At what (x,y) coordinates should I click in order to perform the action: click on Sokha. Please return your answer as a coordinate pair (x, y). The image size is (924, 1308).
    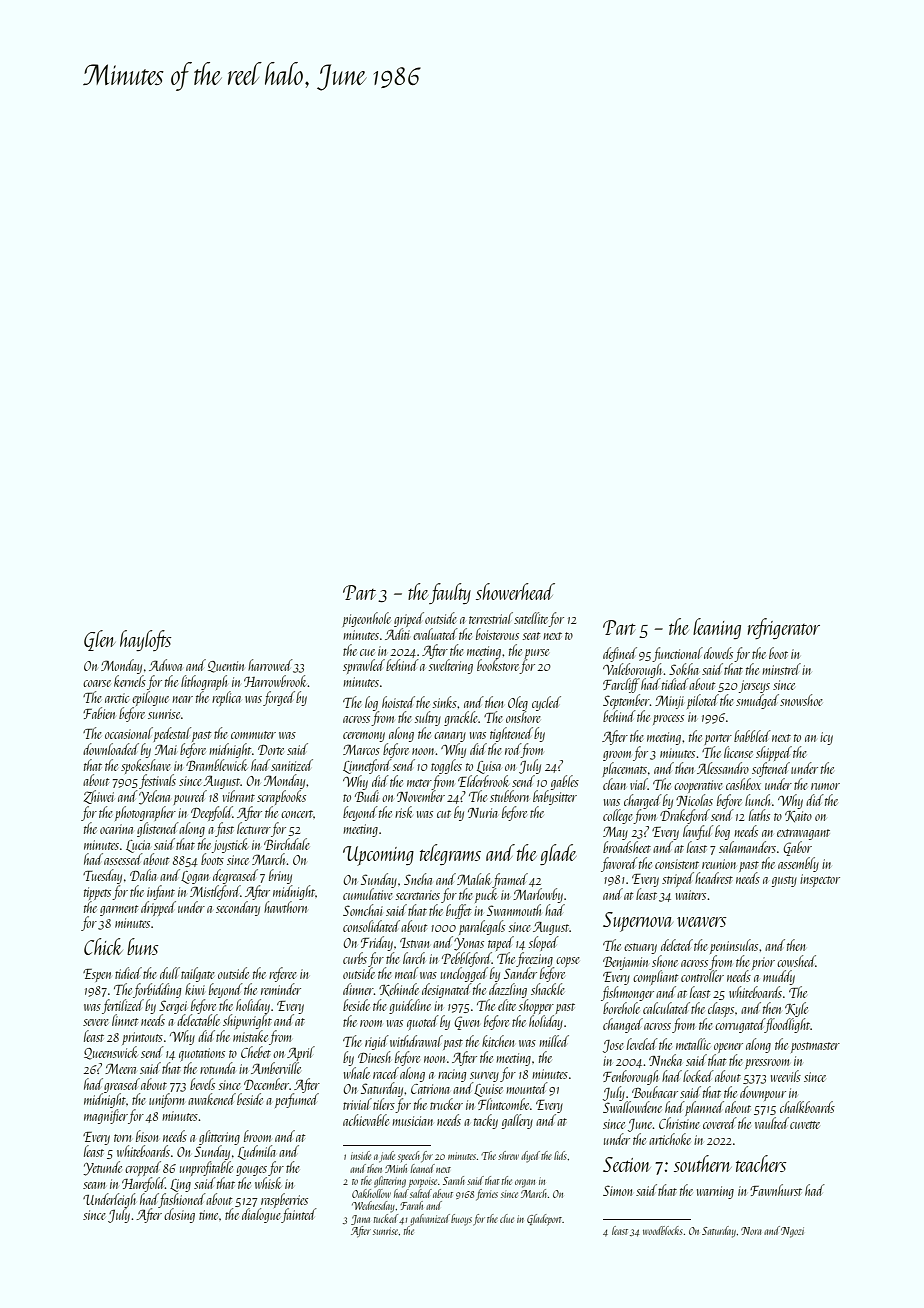
    Looking at the image, I should click on (684, 669).
